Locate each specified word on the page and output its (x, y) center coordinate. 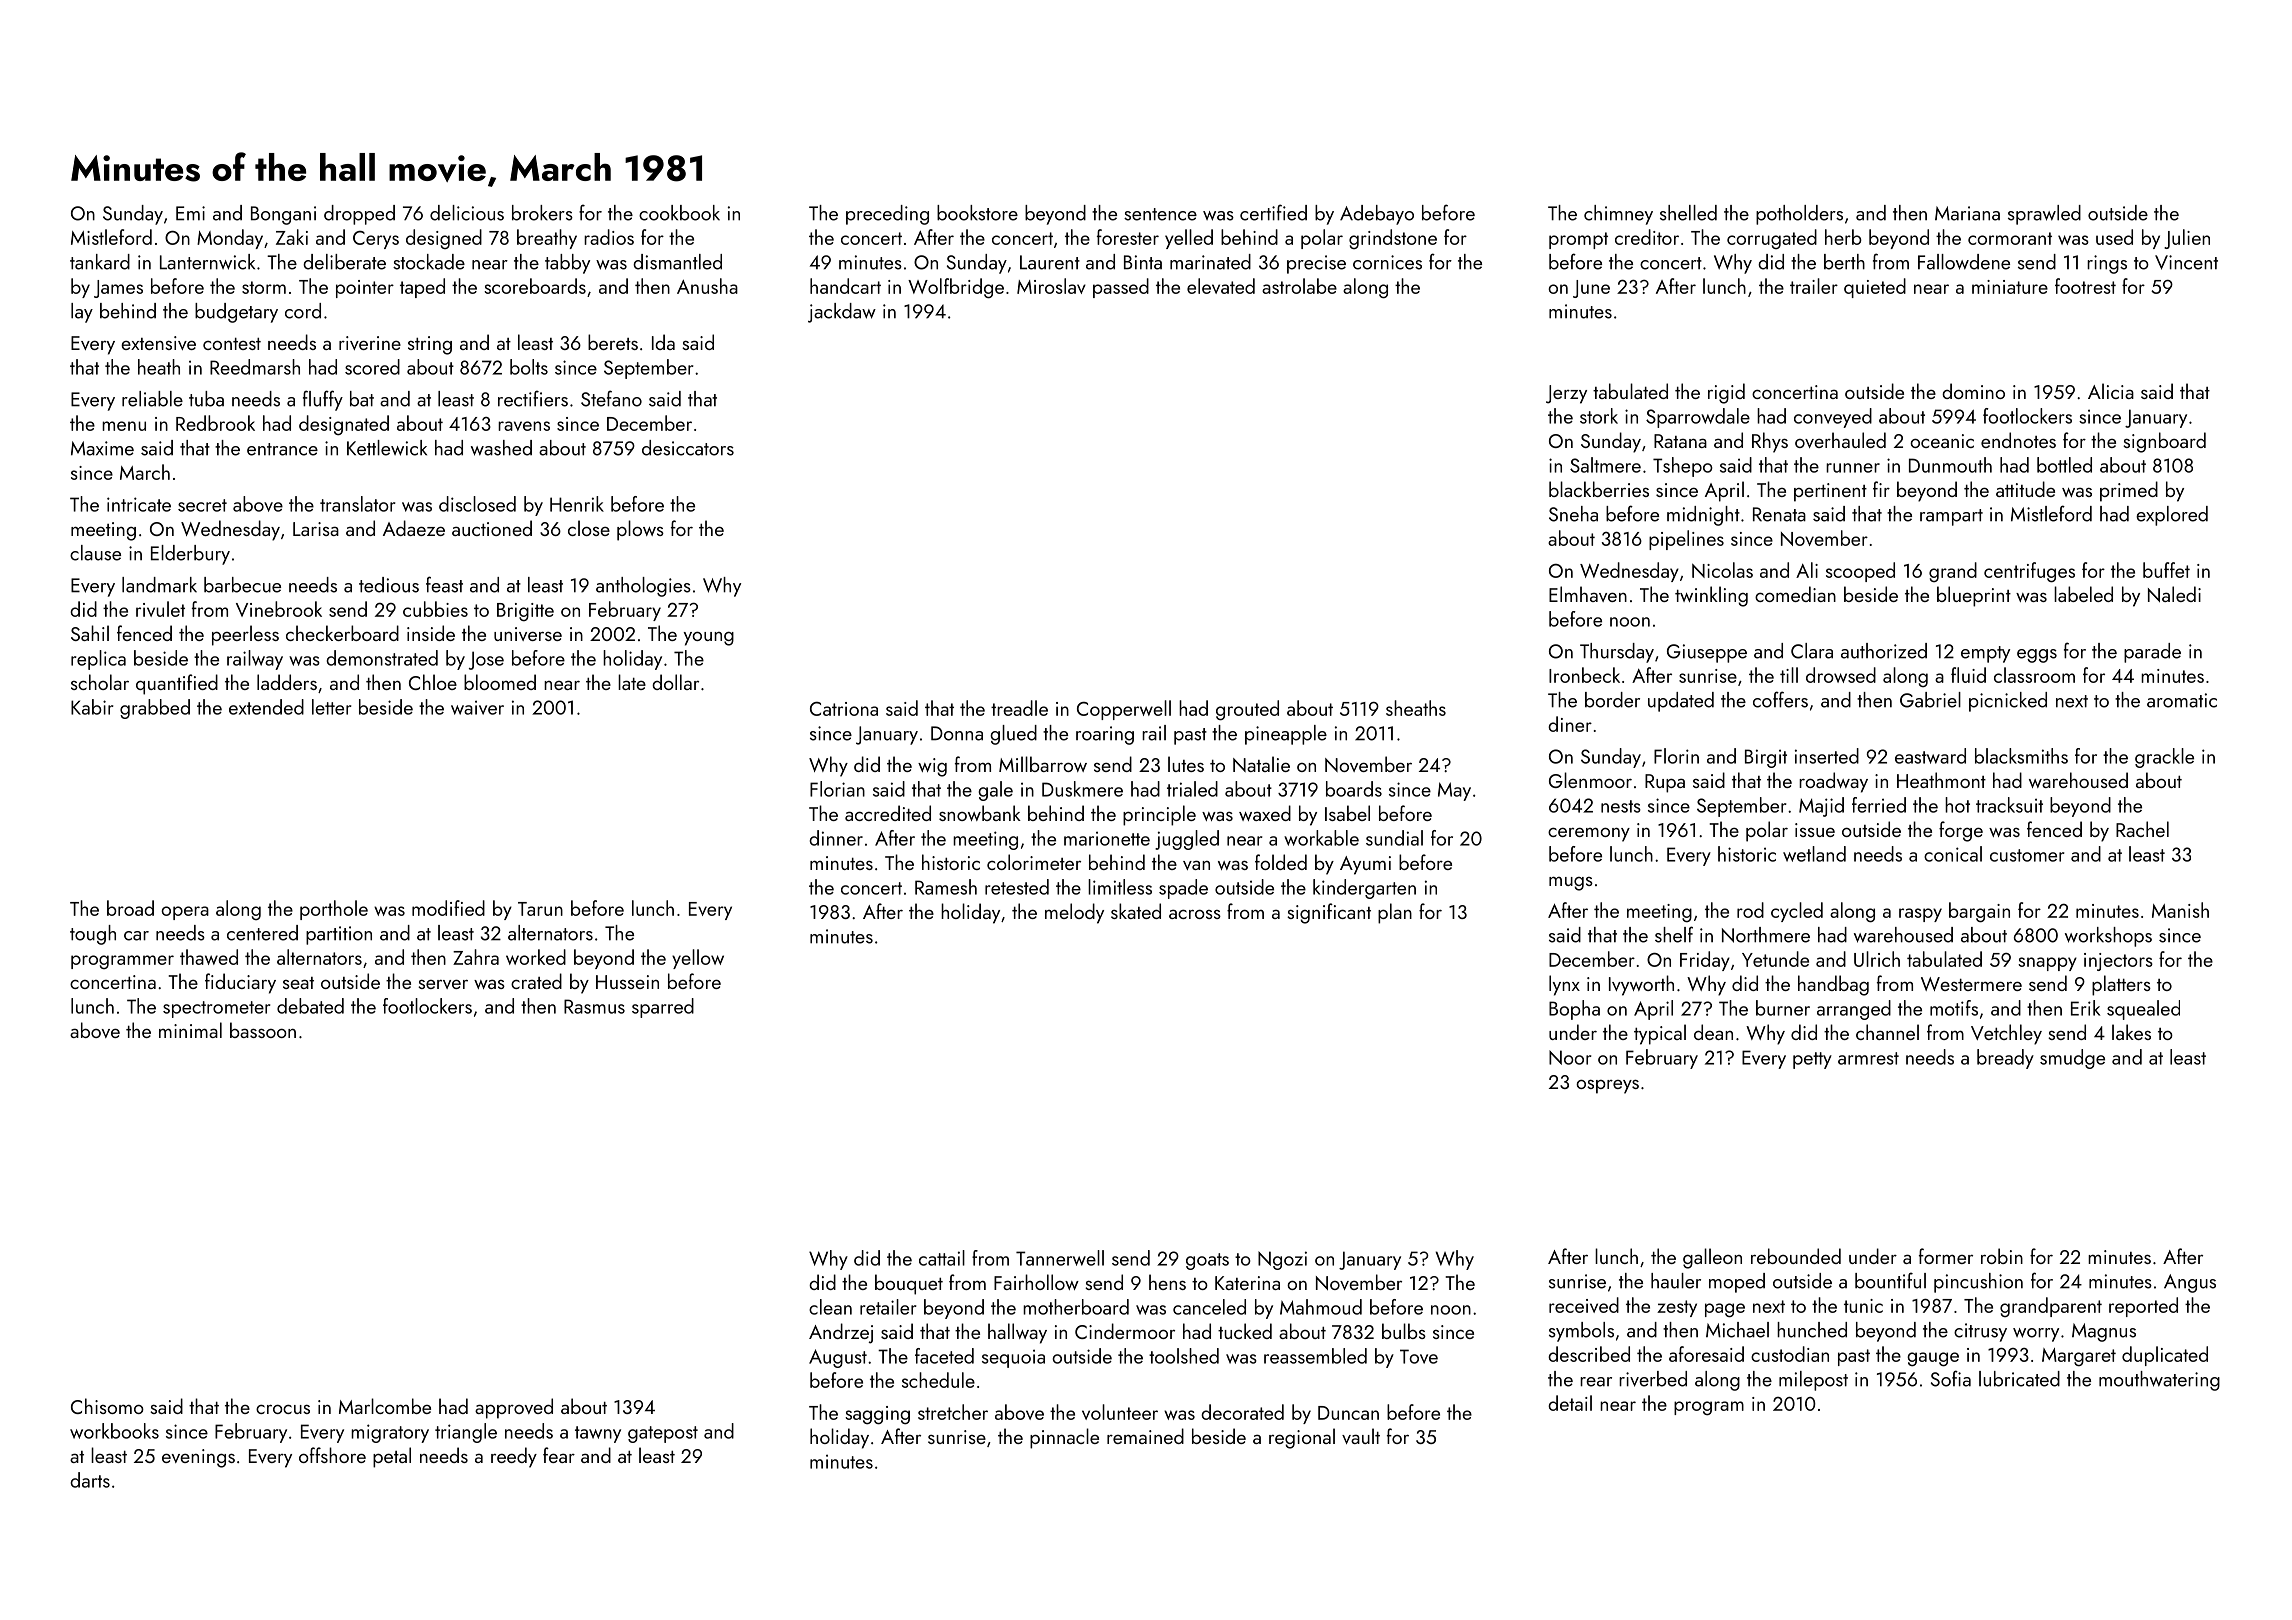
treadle (1019, 708)
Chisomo (107, 1406)
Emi (190, 213)
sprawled (2044, 215)
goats (1207, 1261)
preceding (887, 215)
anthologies (643, 587)
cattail (942, 1258)
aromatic (2182, 700)
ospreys (1607, 1087)
